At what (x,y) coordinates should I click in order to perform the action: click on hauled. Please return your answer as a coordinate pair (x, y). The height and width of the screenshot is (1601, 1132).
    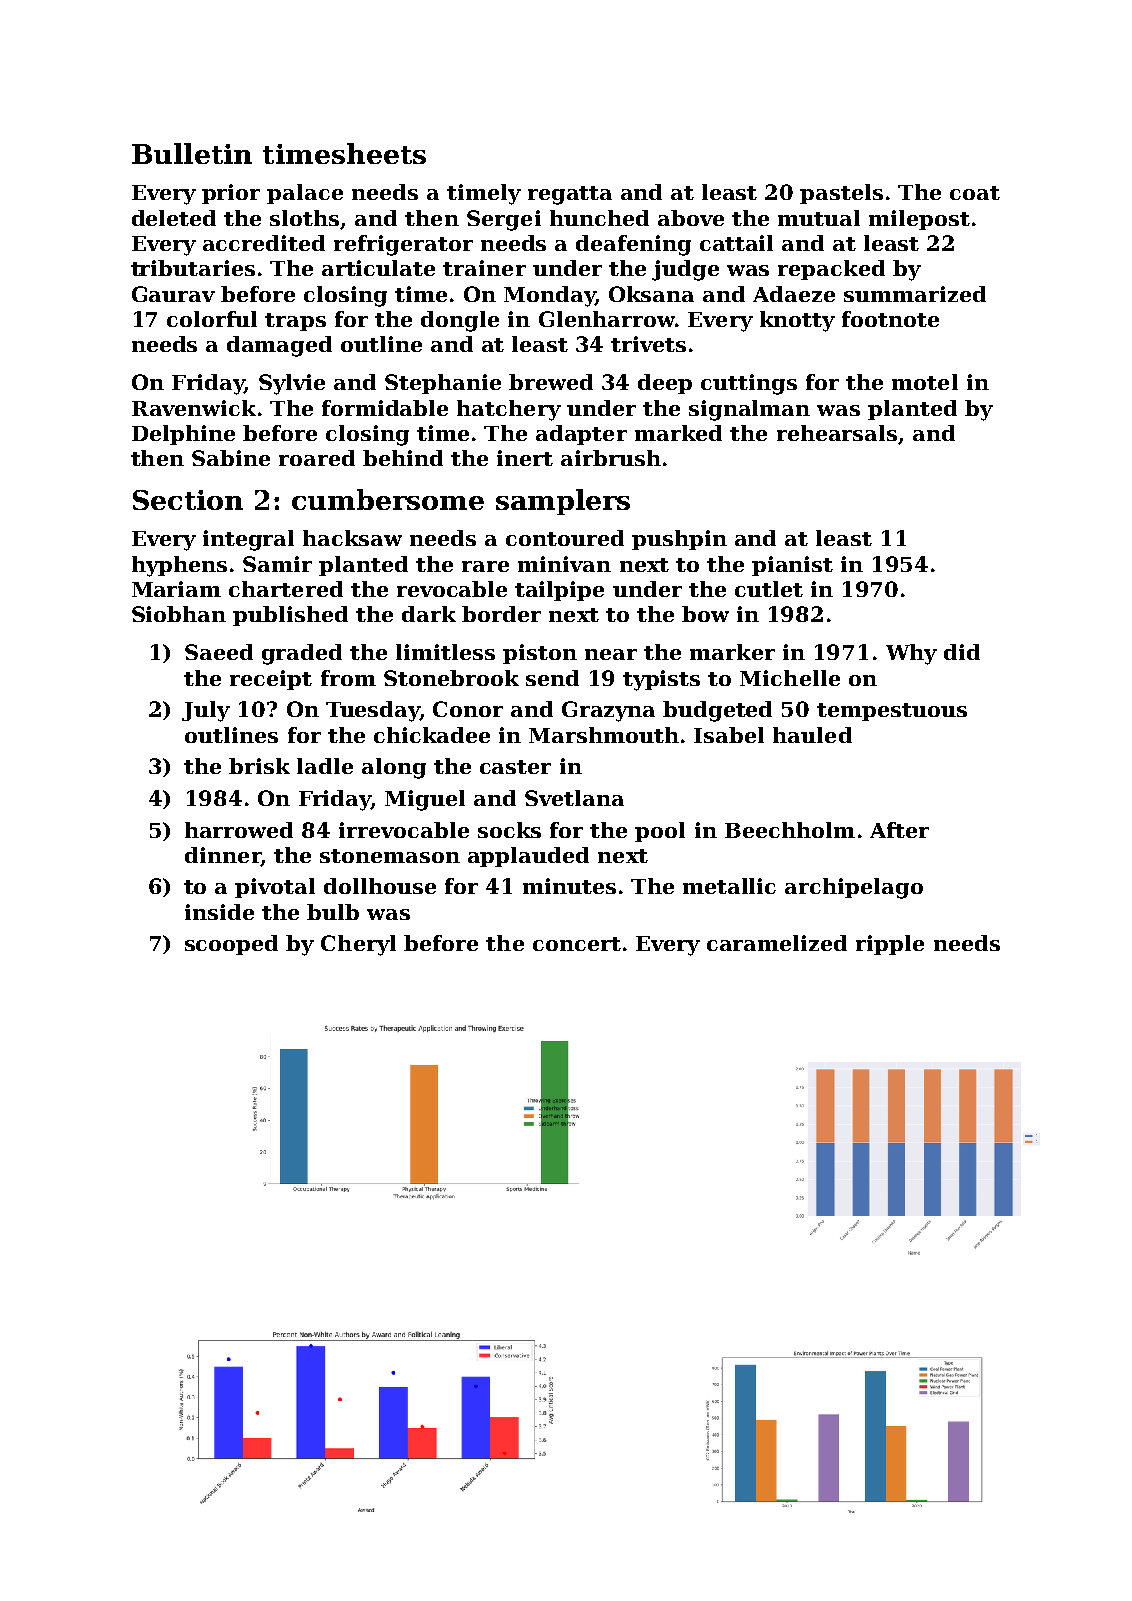
    Looking at the image, I should click on (812, 735).
